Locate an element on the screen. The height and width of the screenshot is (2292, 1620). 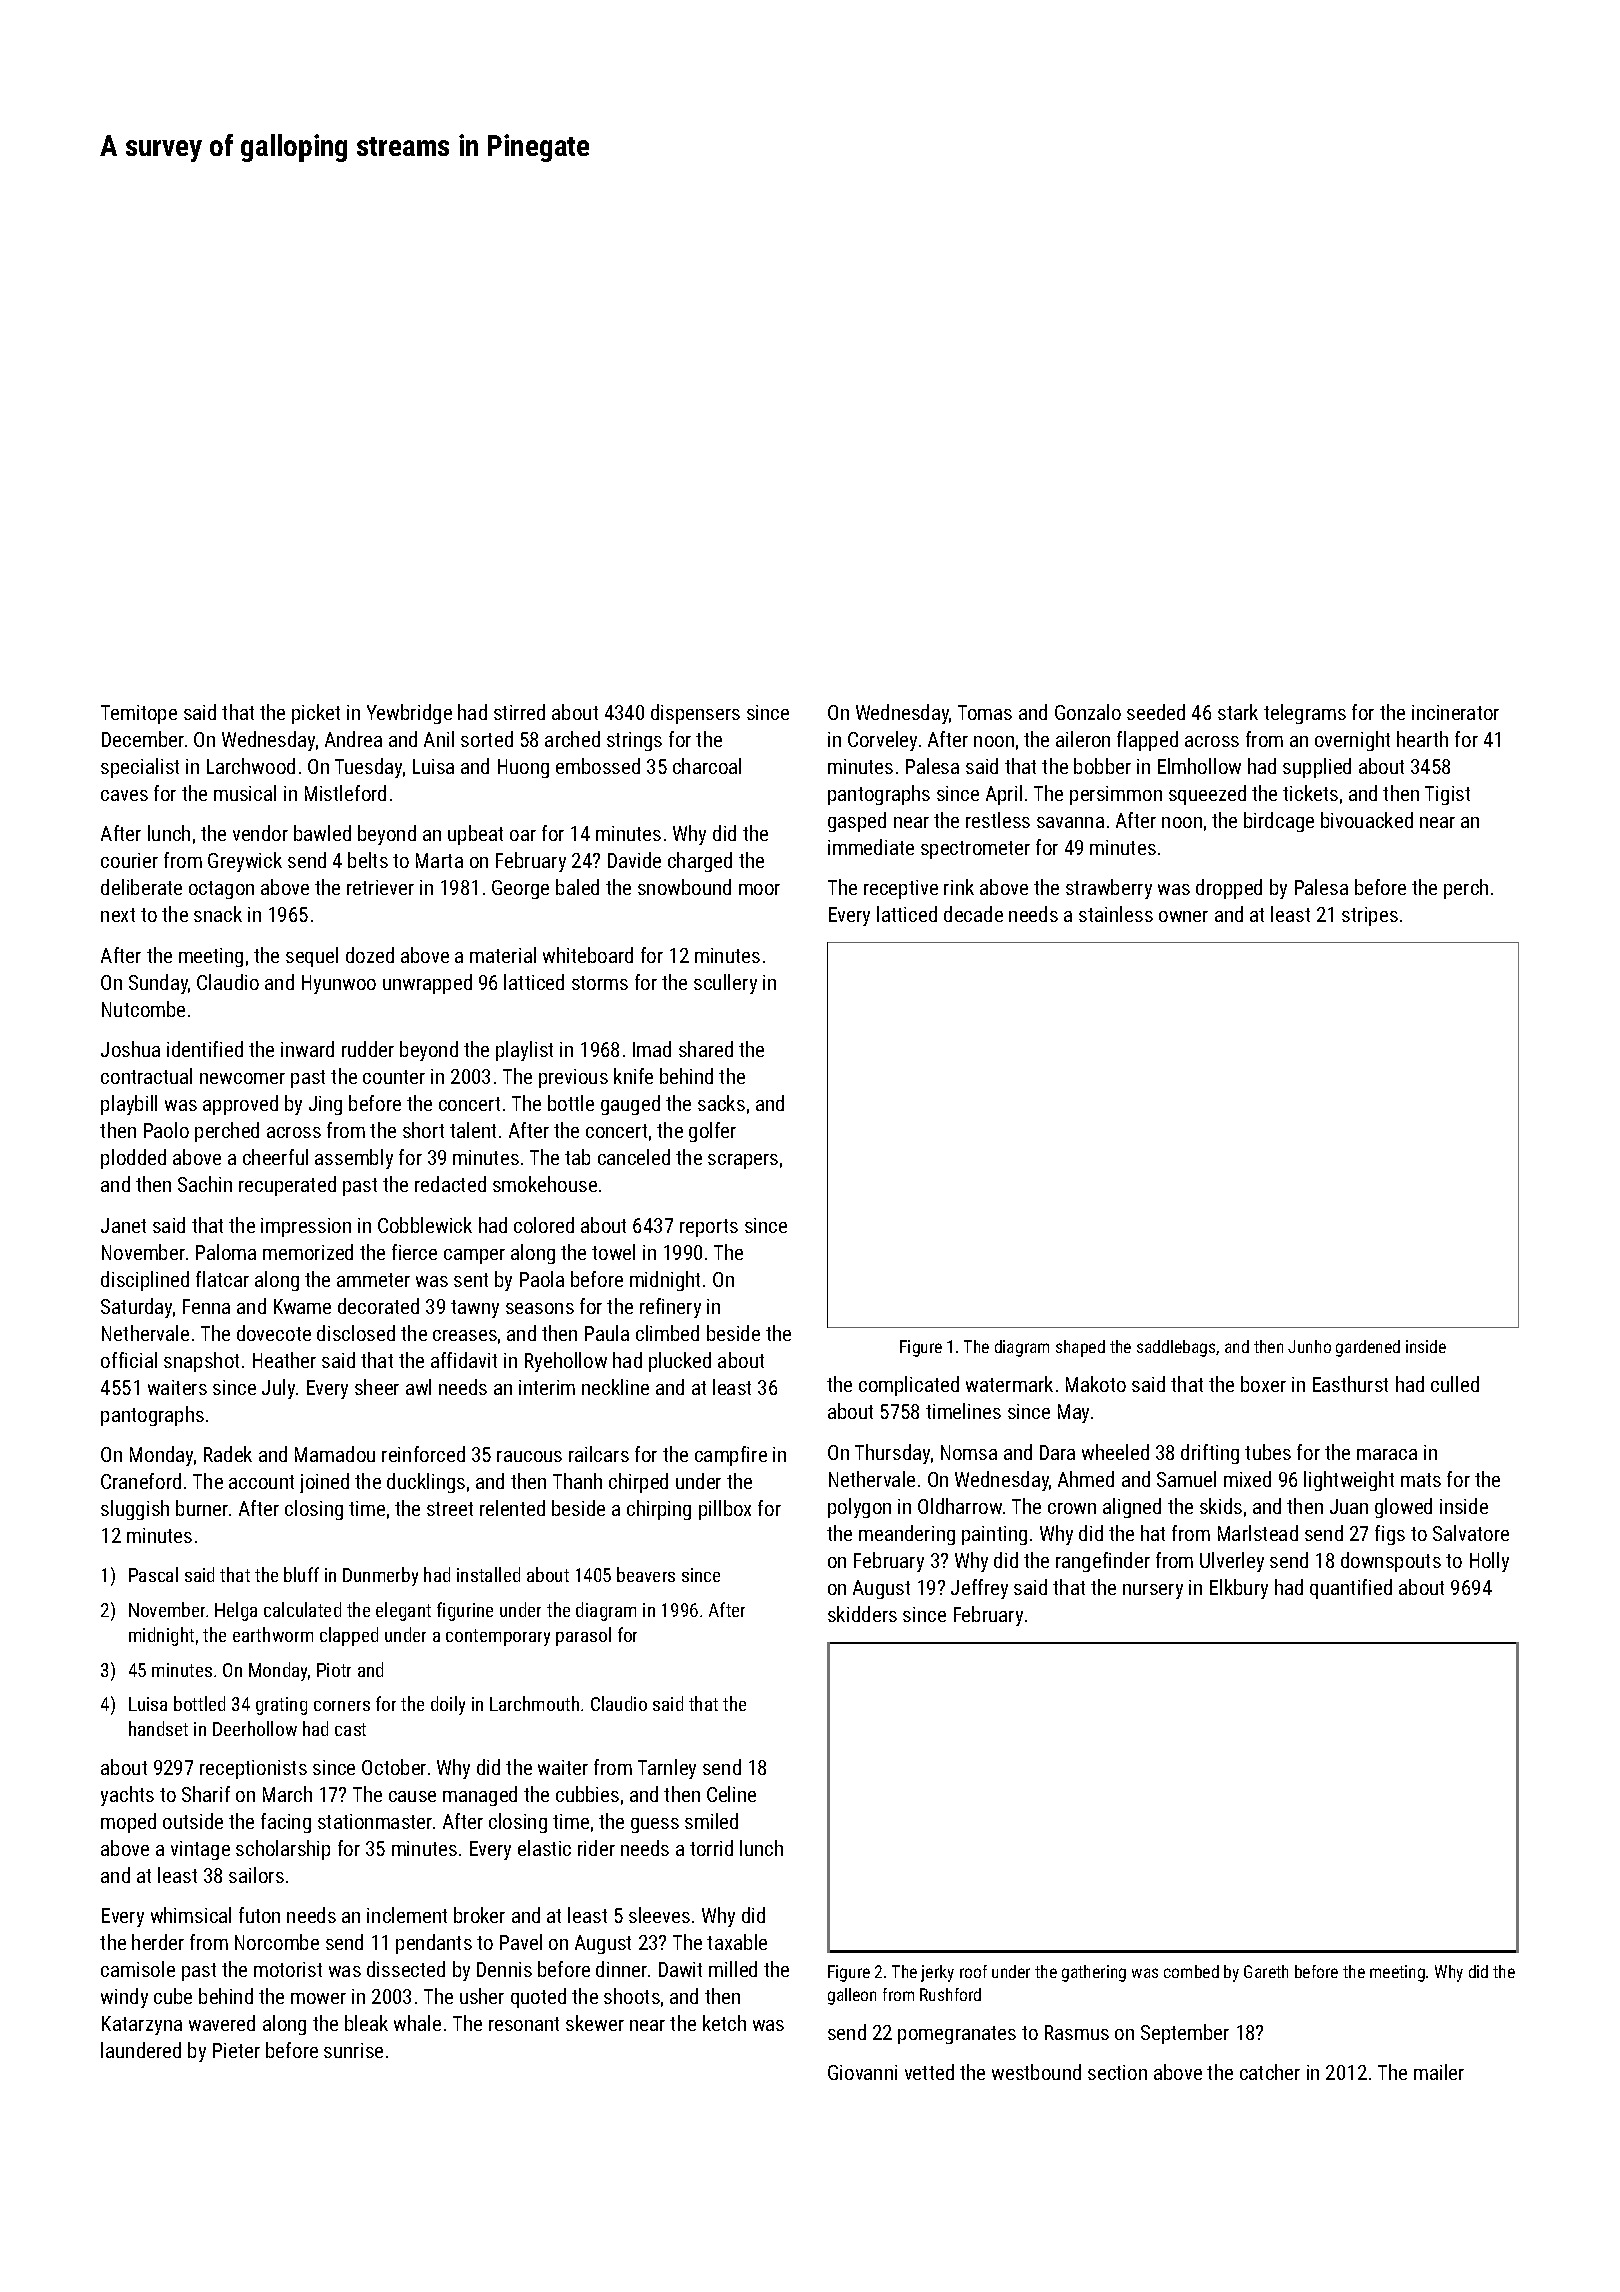
October is located at coordinates (394, 1767).
